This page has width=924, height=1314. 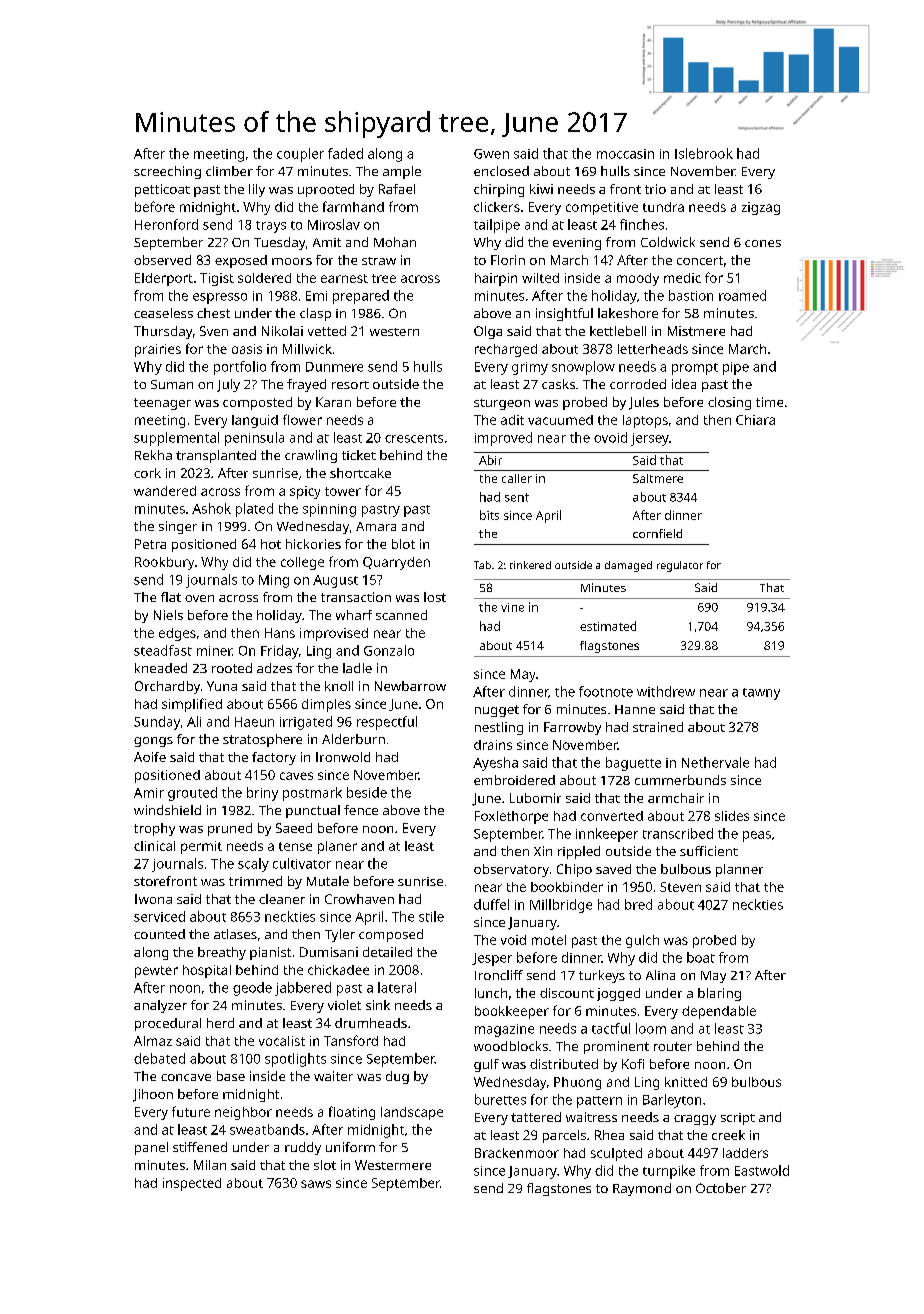 I want to click on Florin, so click(x=508, y=260).
